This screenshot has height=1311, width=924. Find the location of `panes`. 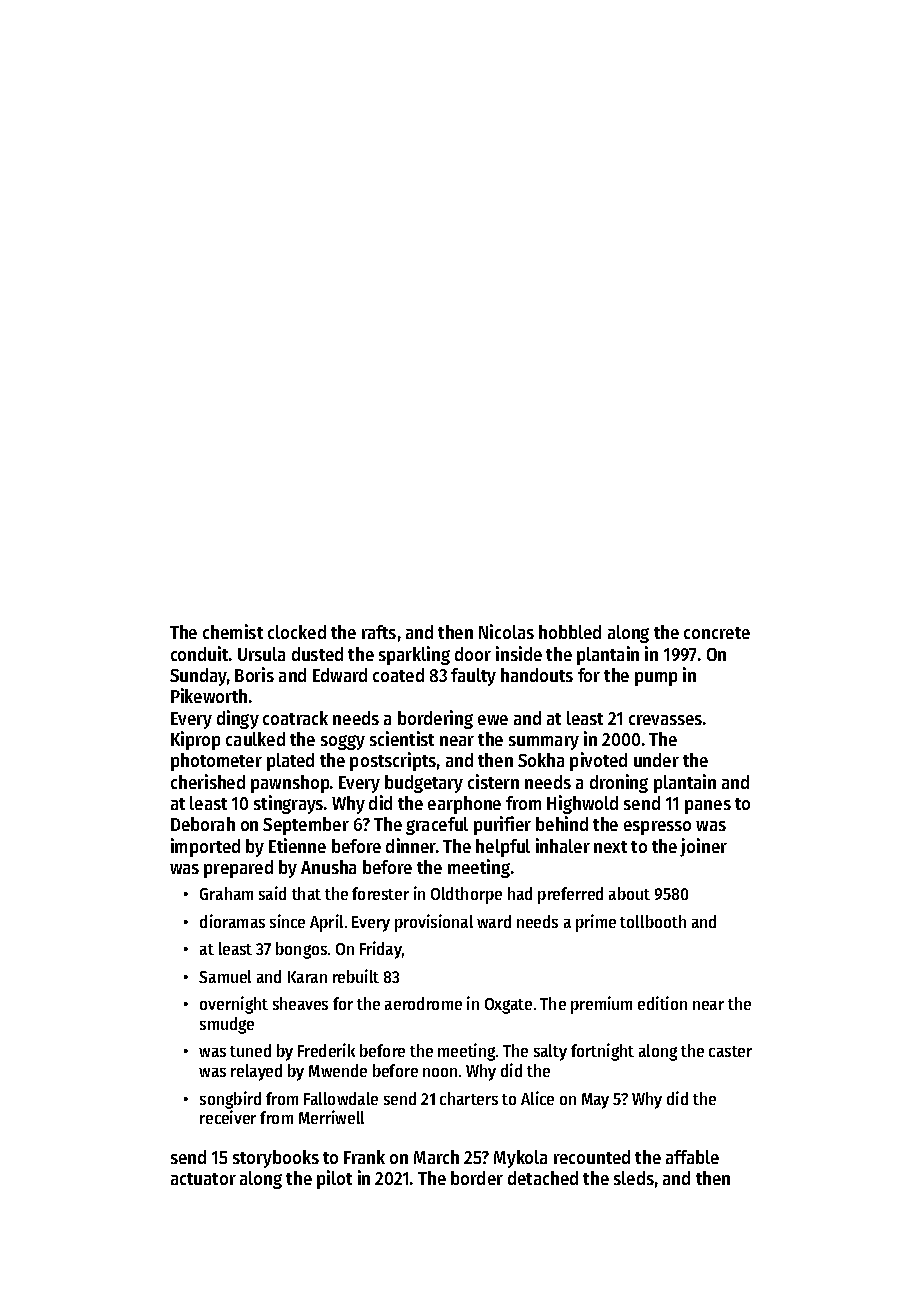

panes is located at coordinates (708, 807).
